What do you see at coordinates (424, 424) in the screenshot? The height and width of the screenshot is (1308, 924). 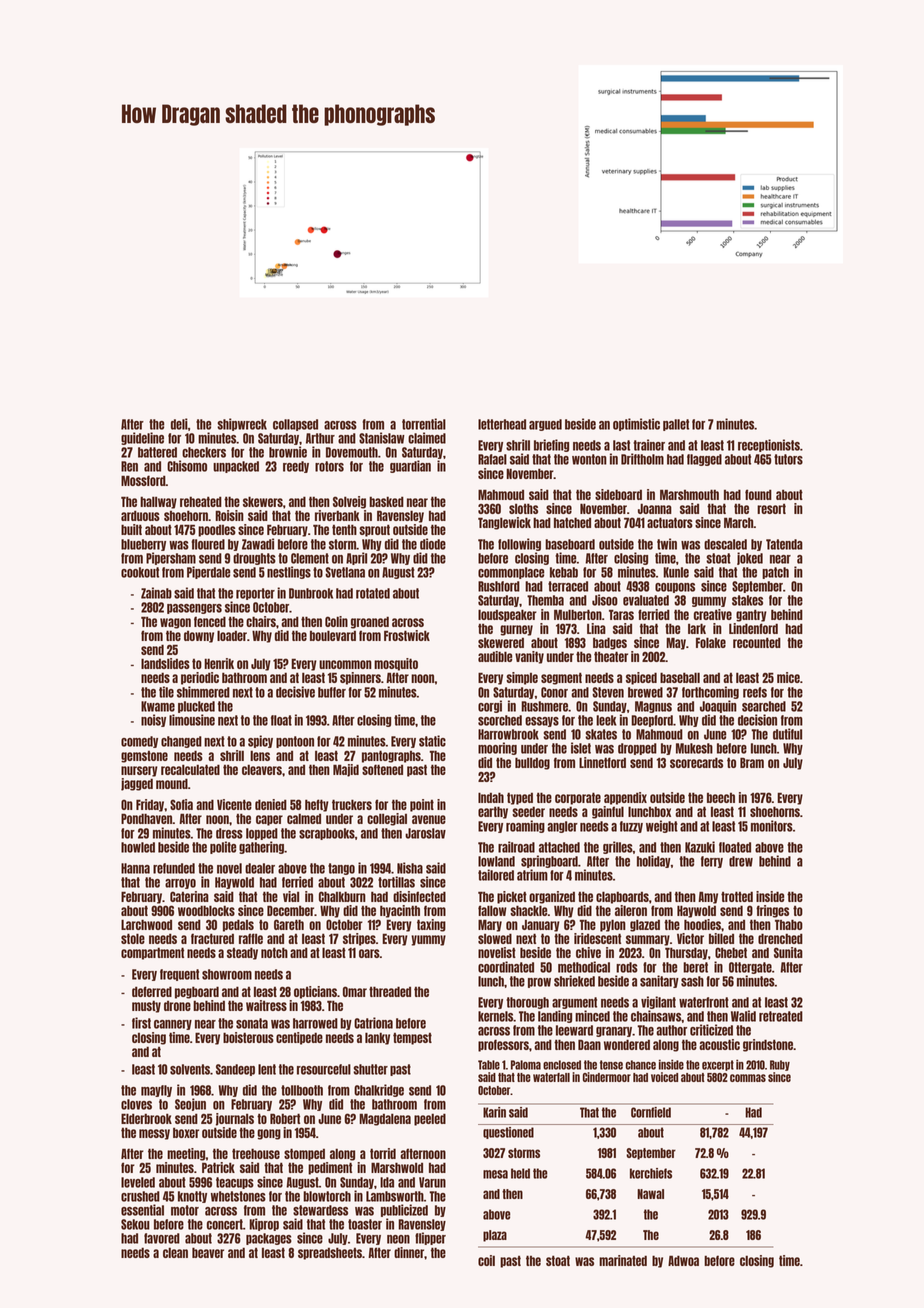 I see `torrential` at bounding box center [424, 424].
